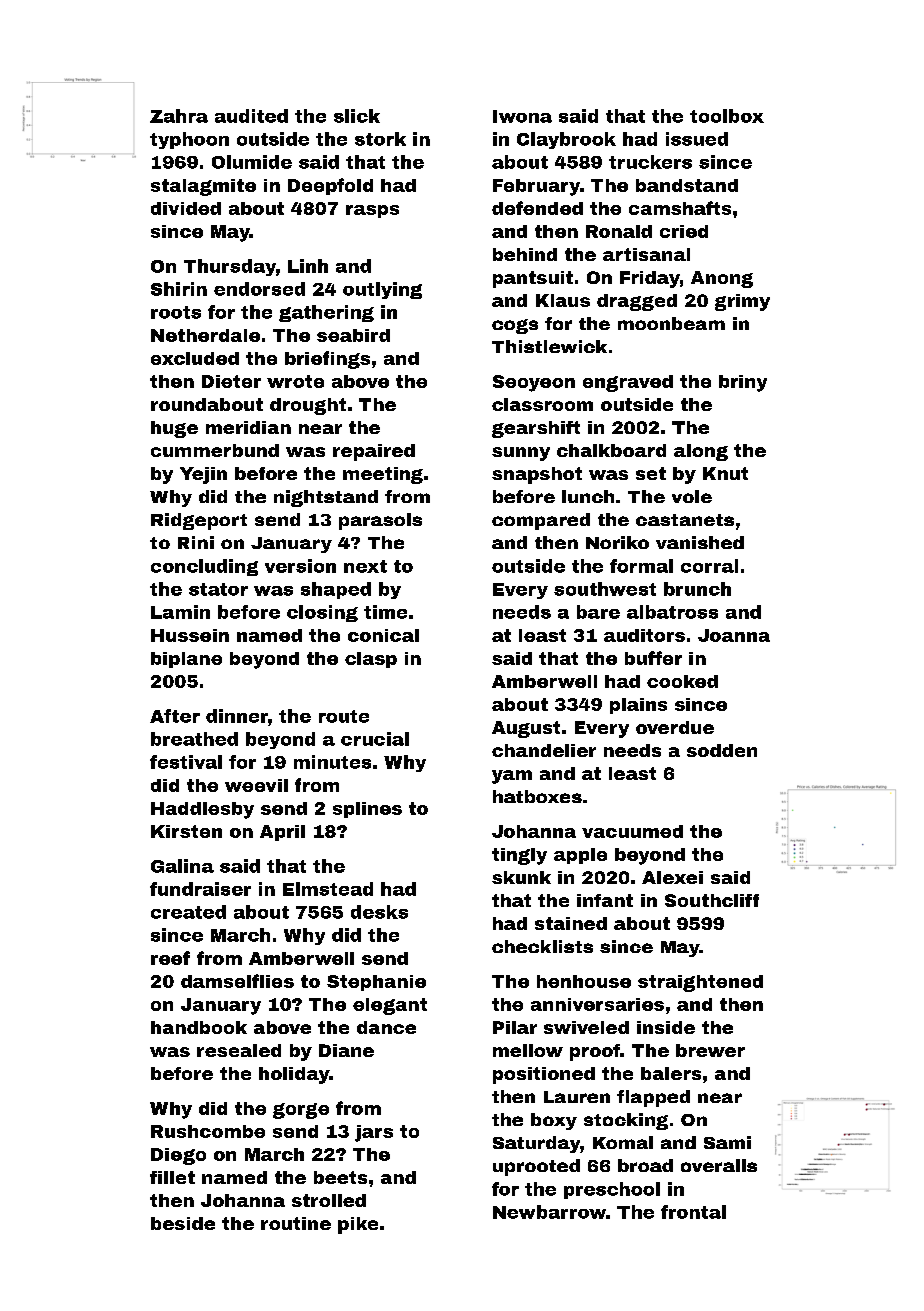  What do you see at coordinates (326, 498) in the screenshot?
I see `nightstand` at bounding box center [326, 498].
